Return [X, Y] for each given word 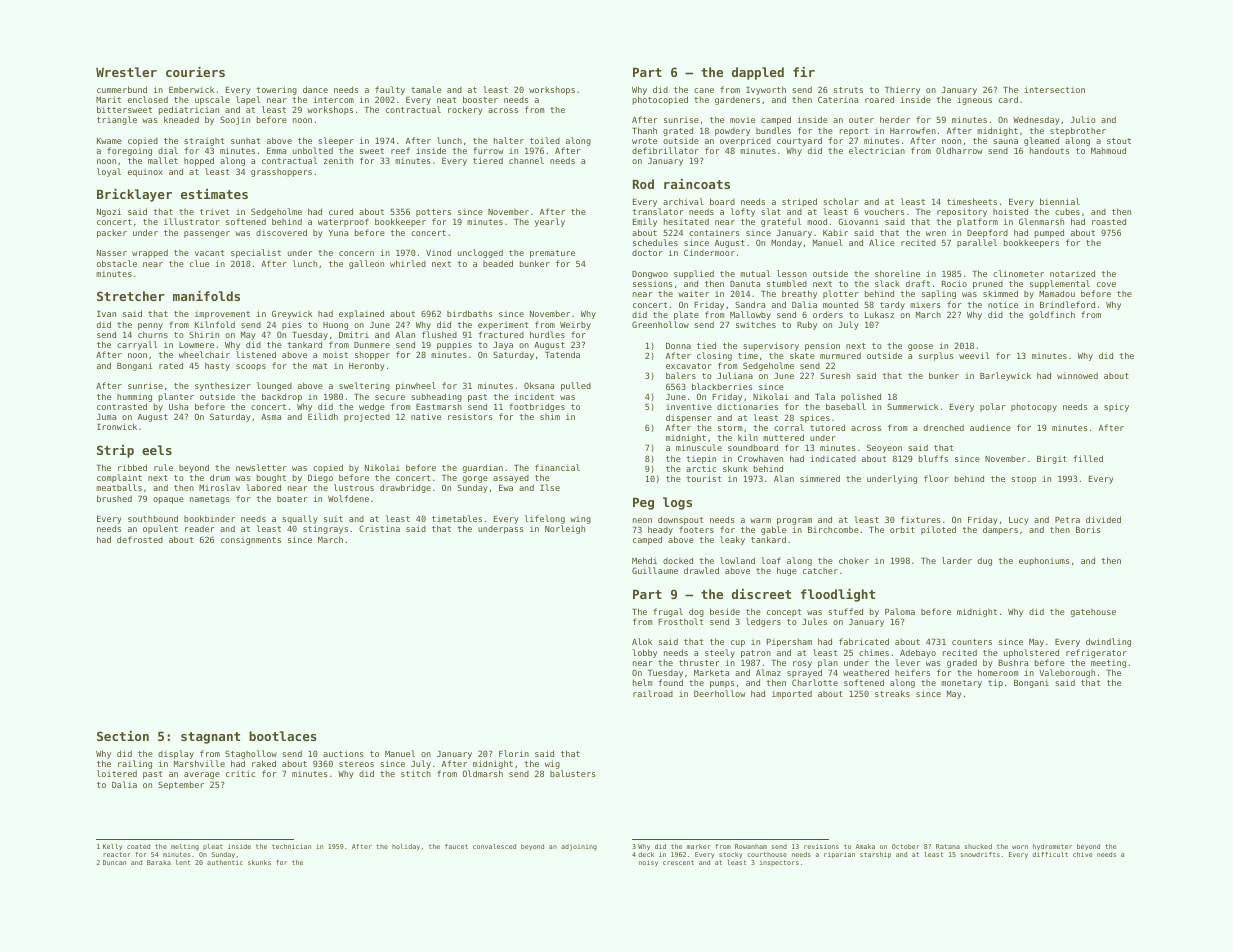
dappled [758, 73]
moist [335, 355]
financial [557, 467]
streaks [892, 693]
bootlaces [283, 736]
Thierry [902, 90]
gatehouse [1093, 613]
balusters [573, 773]
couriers [195, 71]
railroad [653, 693]
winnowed [1077, 375]
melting [185, 847]
